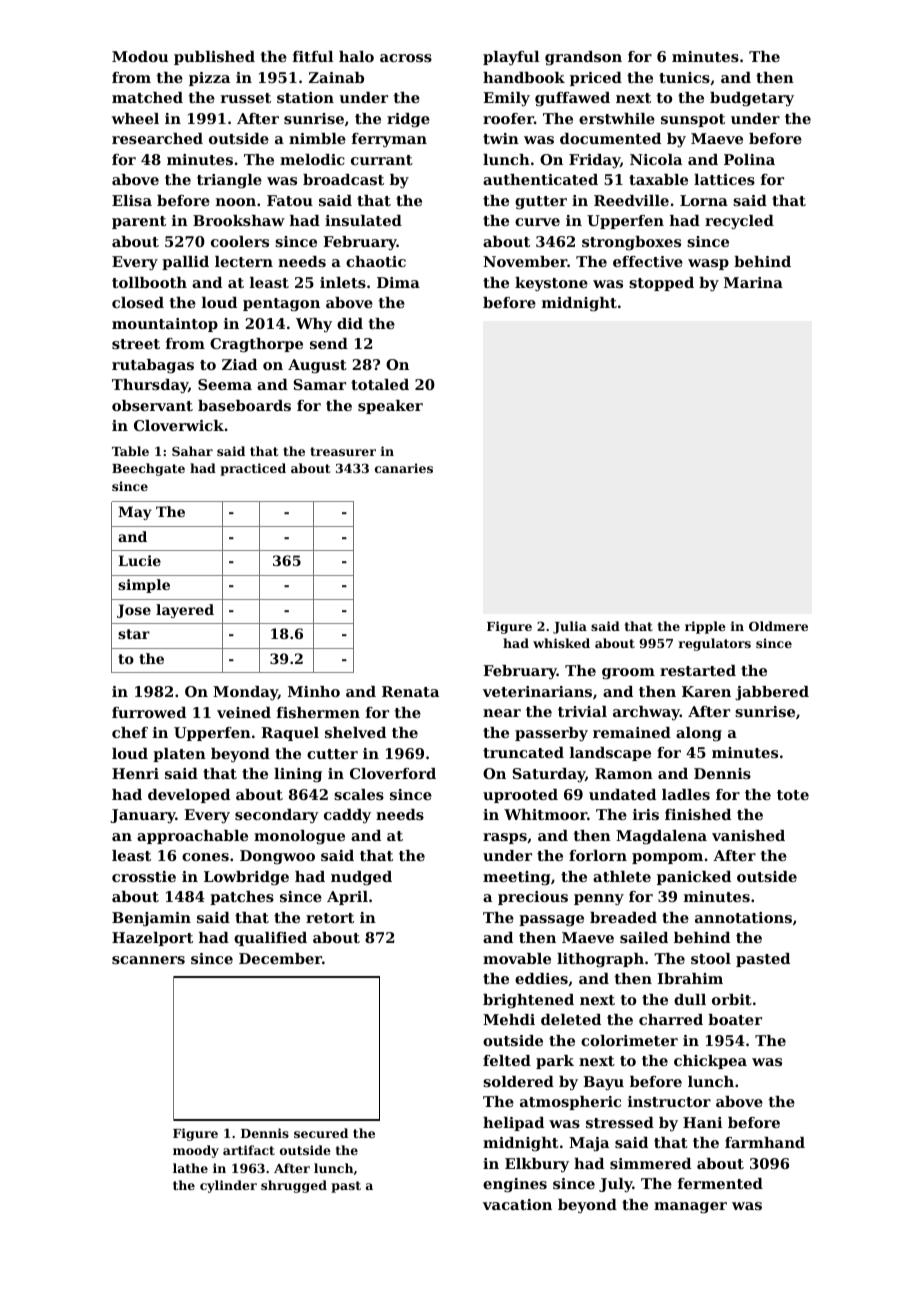 The height and width of the screenshot is (1308, 924). I want to click on scanners, so click(148, 960).
